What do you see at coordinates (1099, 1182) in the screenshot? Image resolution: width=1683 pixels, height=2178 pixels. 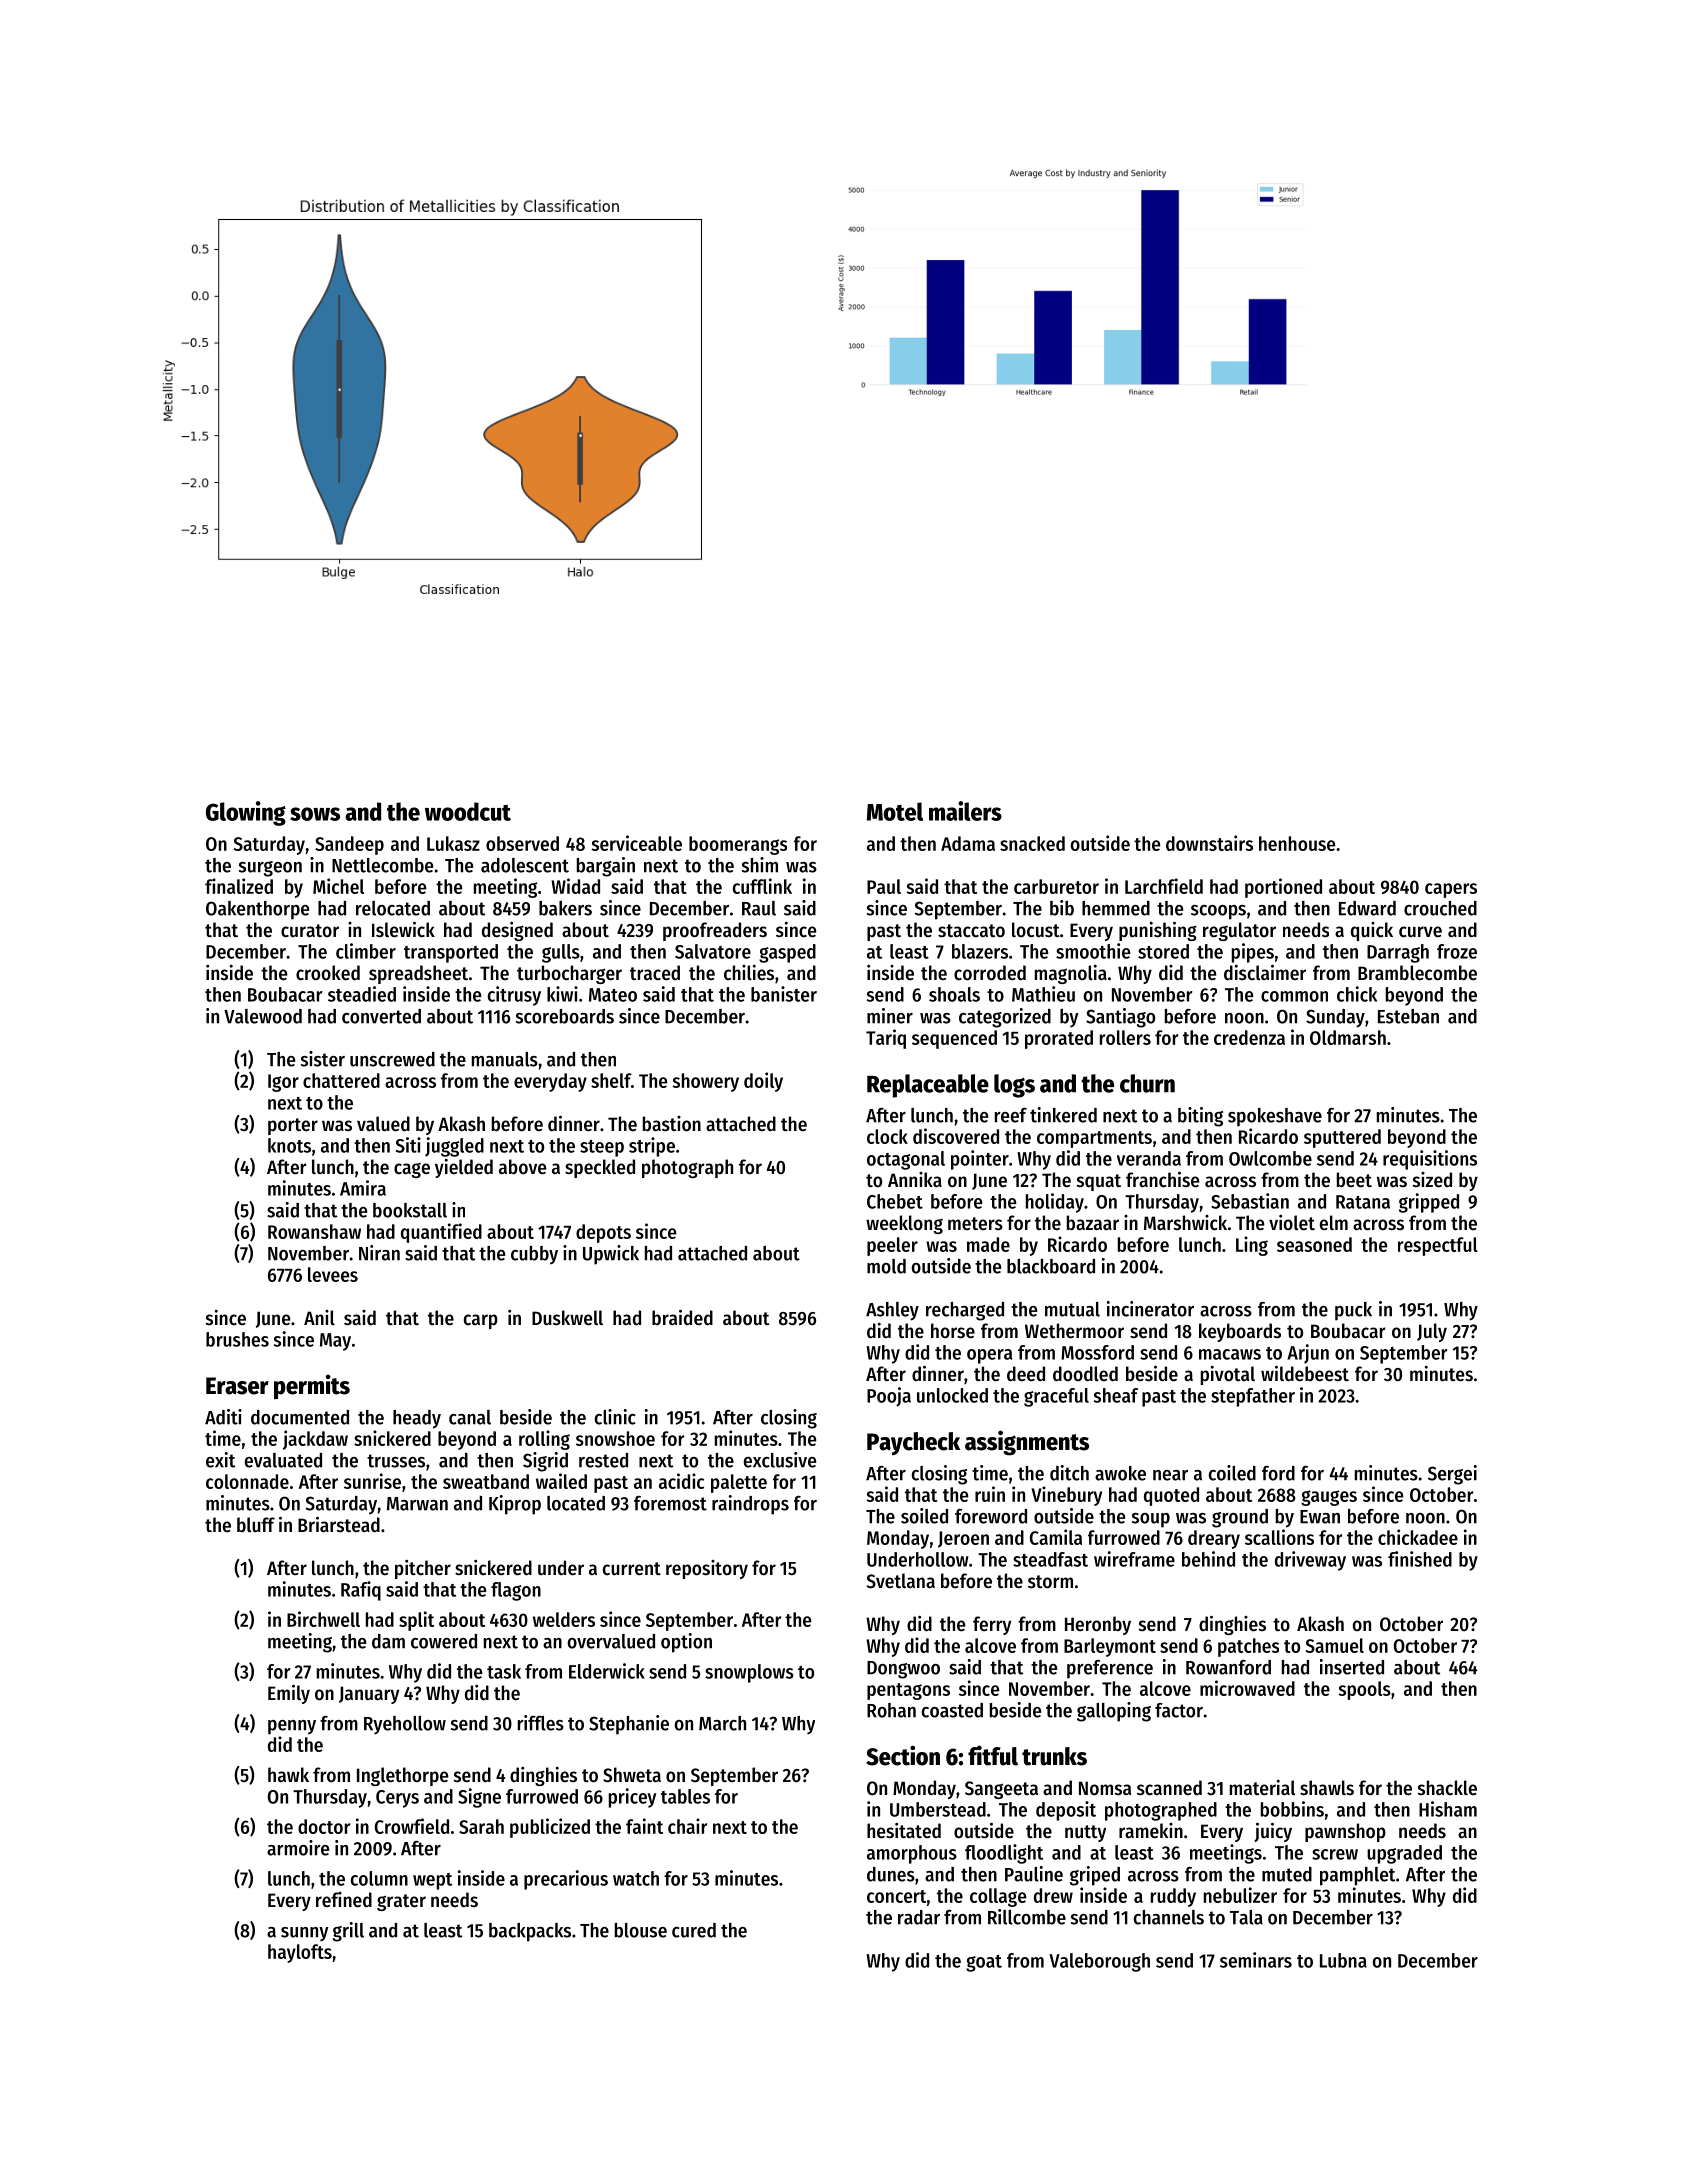 I see `squat` at bounding box center [1099, 1182].
